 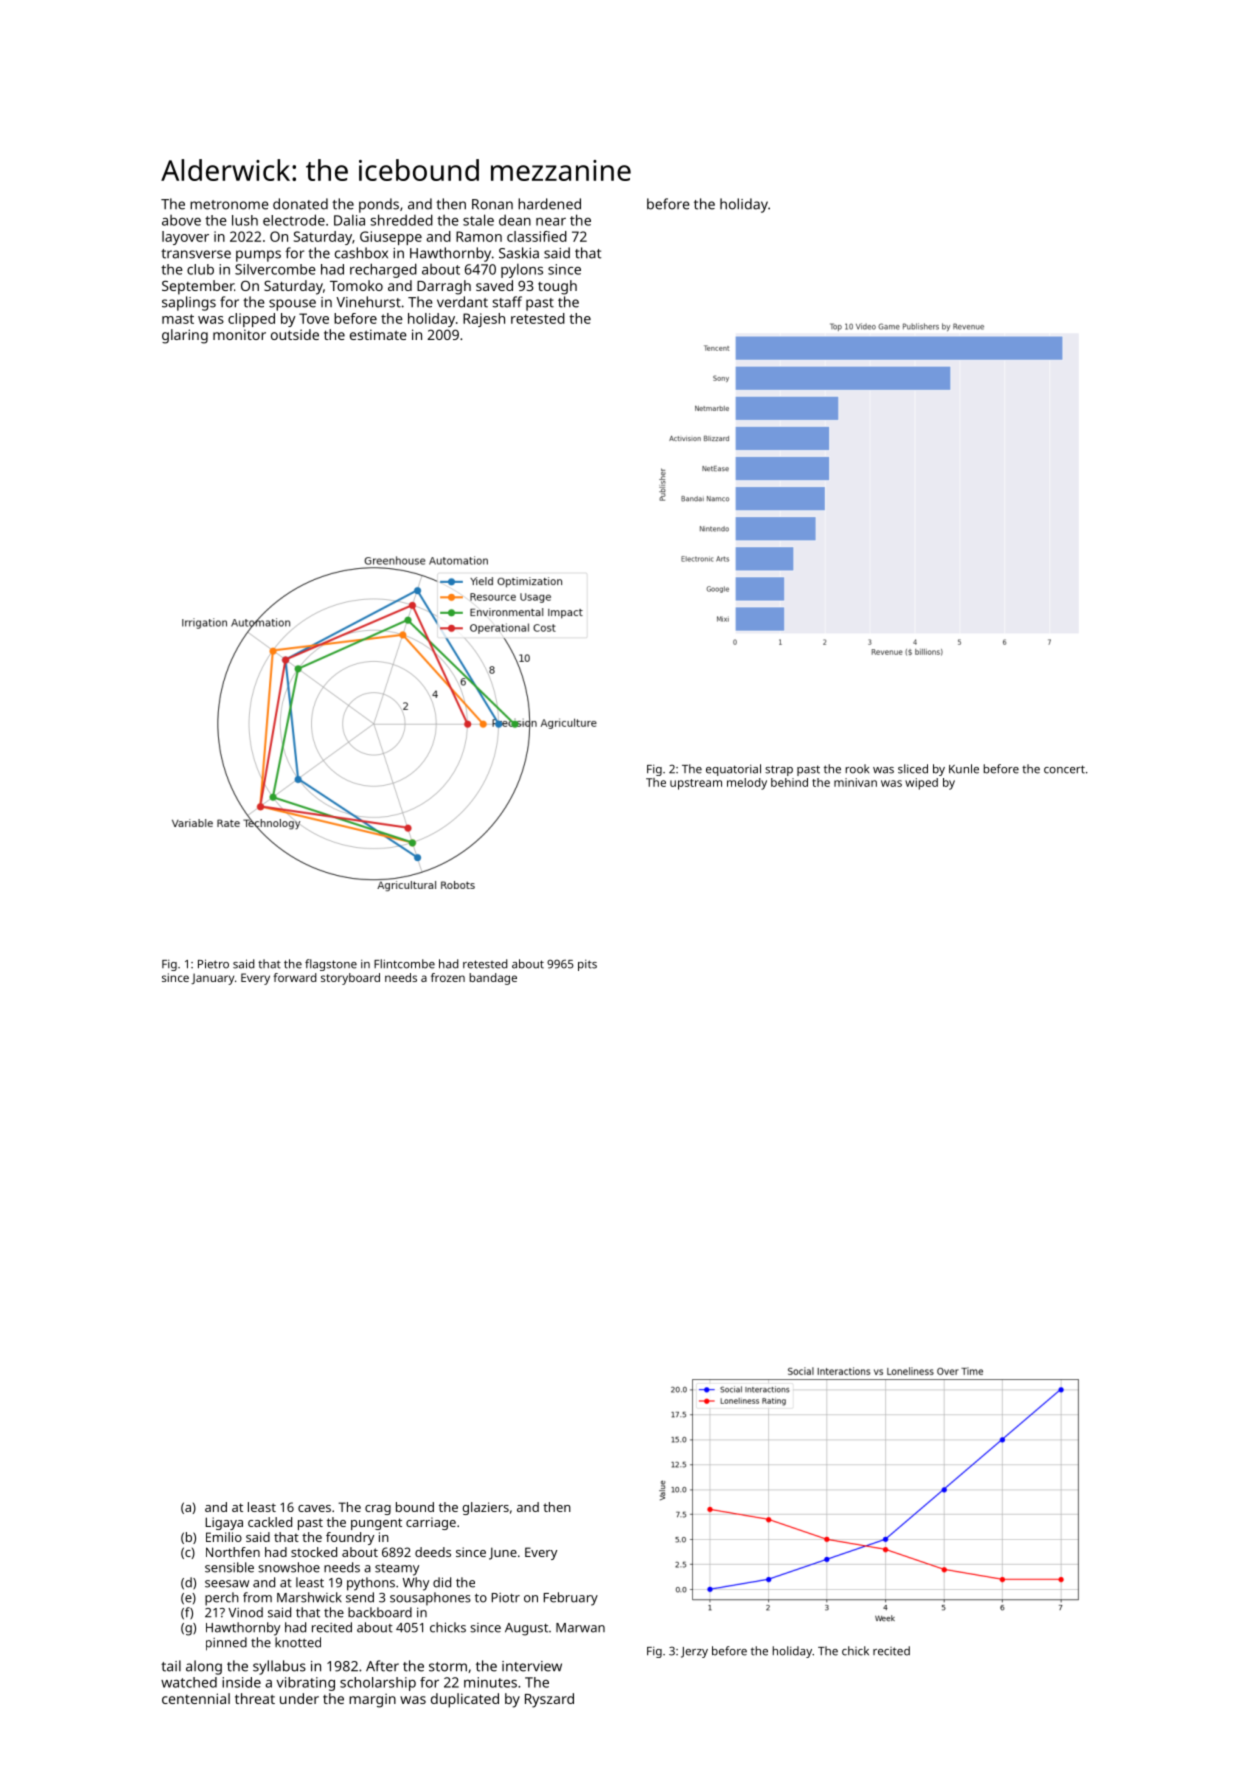 I want to click on concert, so click(x=1064, y=769).
